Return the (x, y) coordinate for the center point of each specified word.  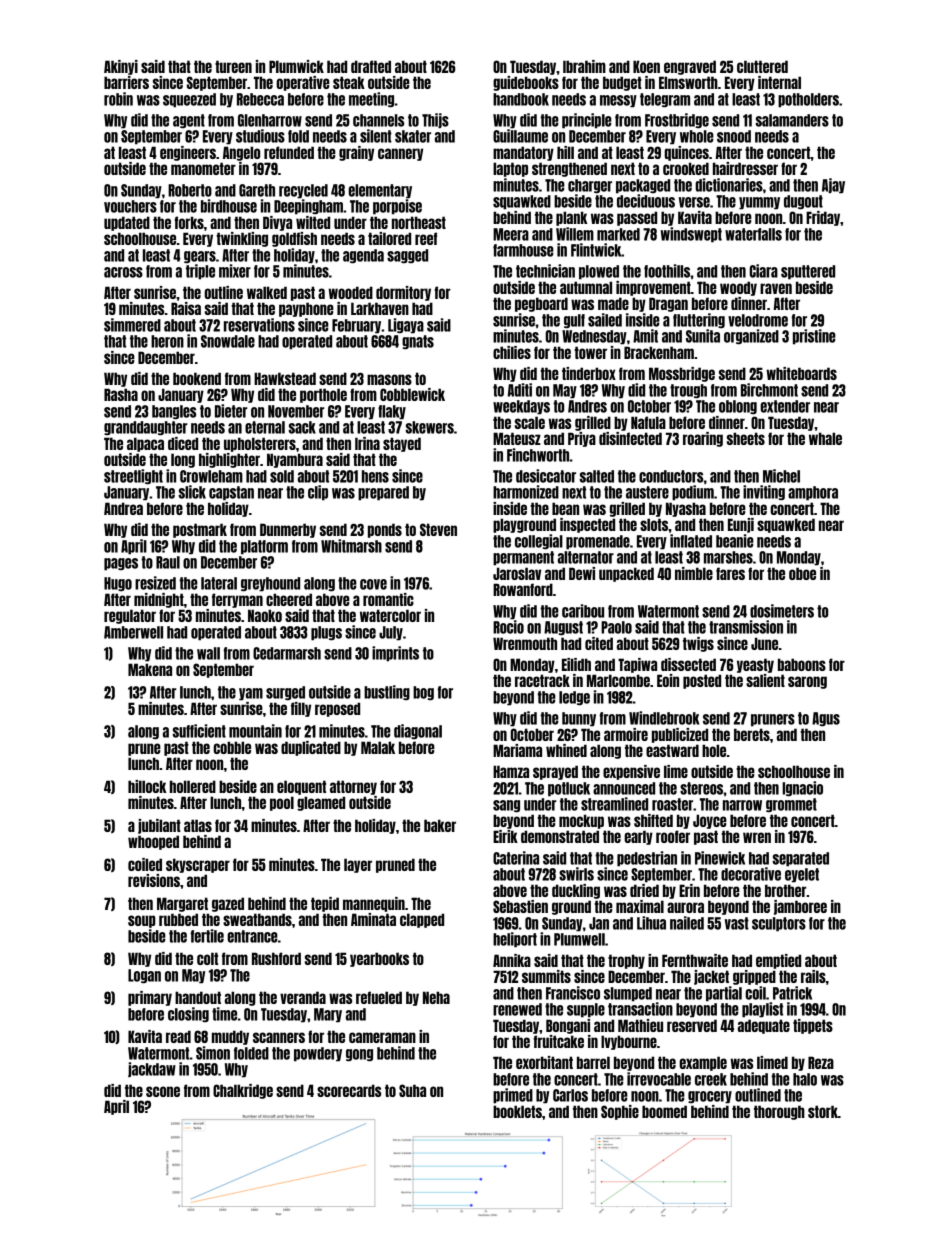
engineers (188, 153)
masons (389, 379)
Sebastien (520, 906)
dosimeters (782, 611)
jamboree (800, 907)
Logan (144, 976)
